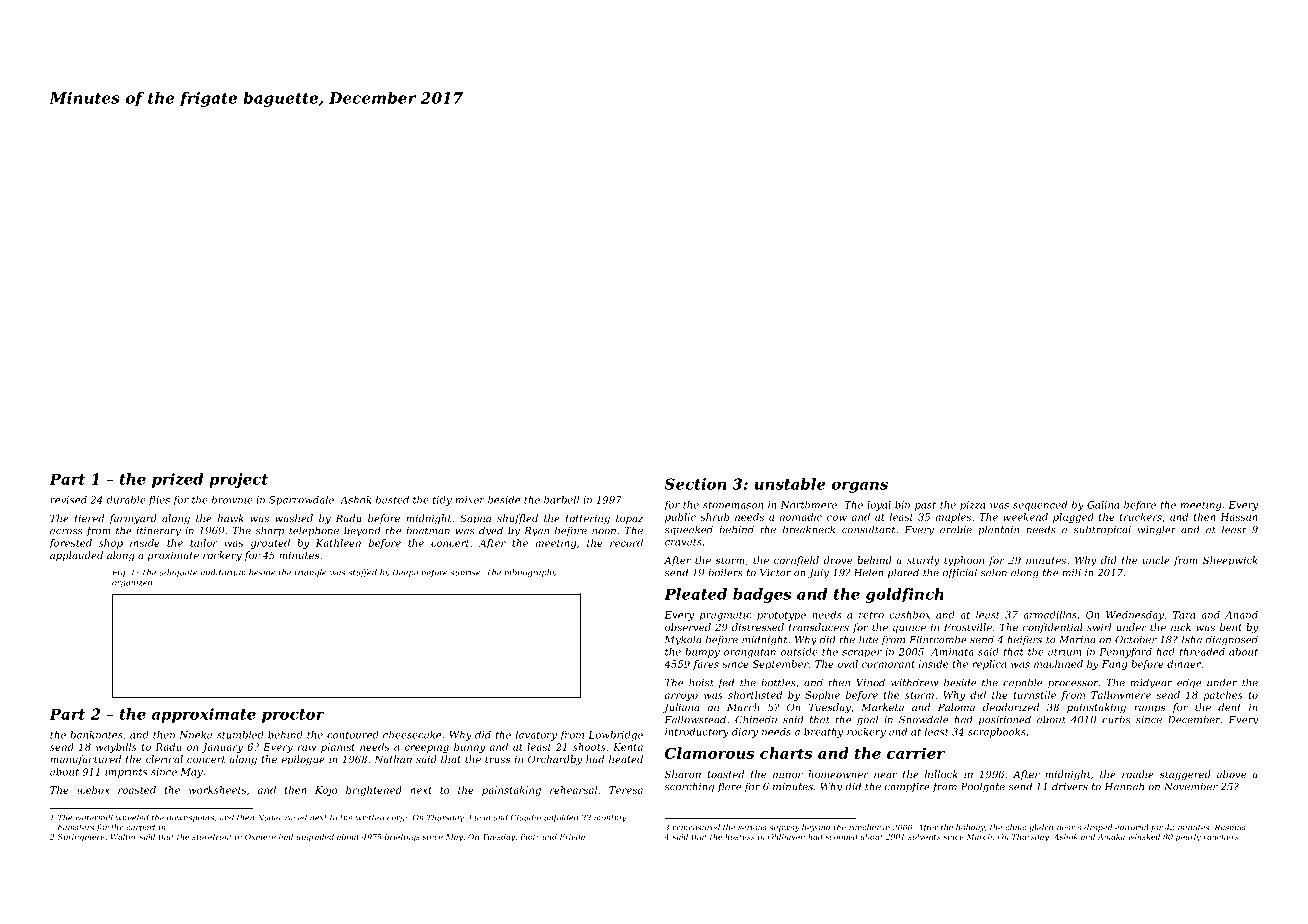 This screenshot has width=1308, height=924. Describe the element at coordinates (997, 733) in the screenshot. I see `scrapbooks` at that location.
